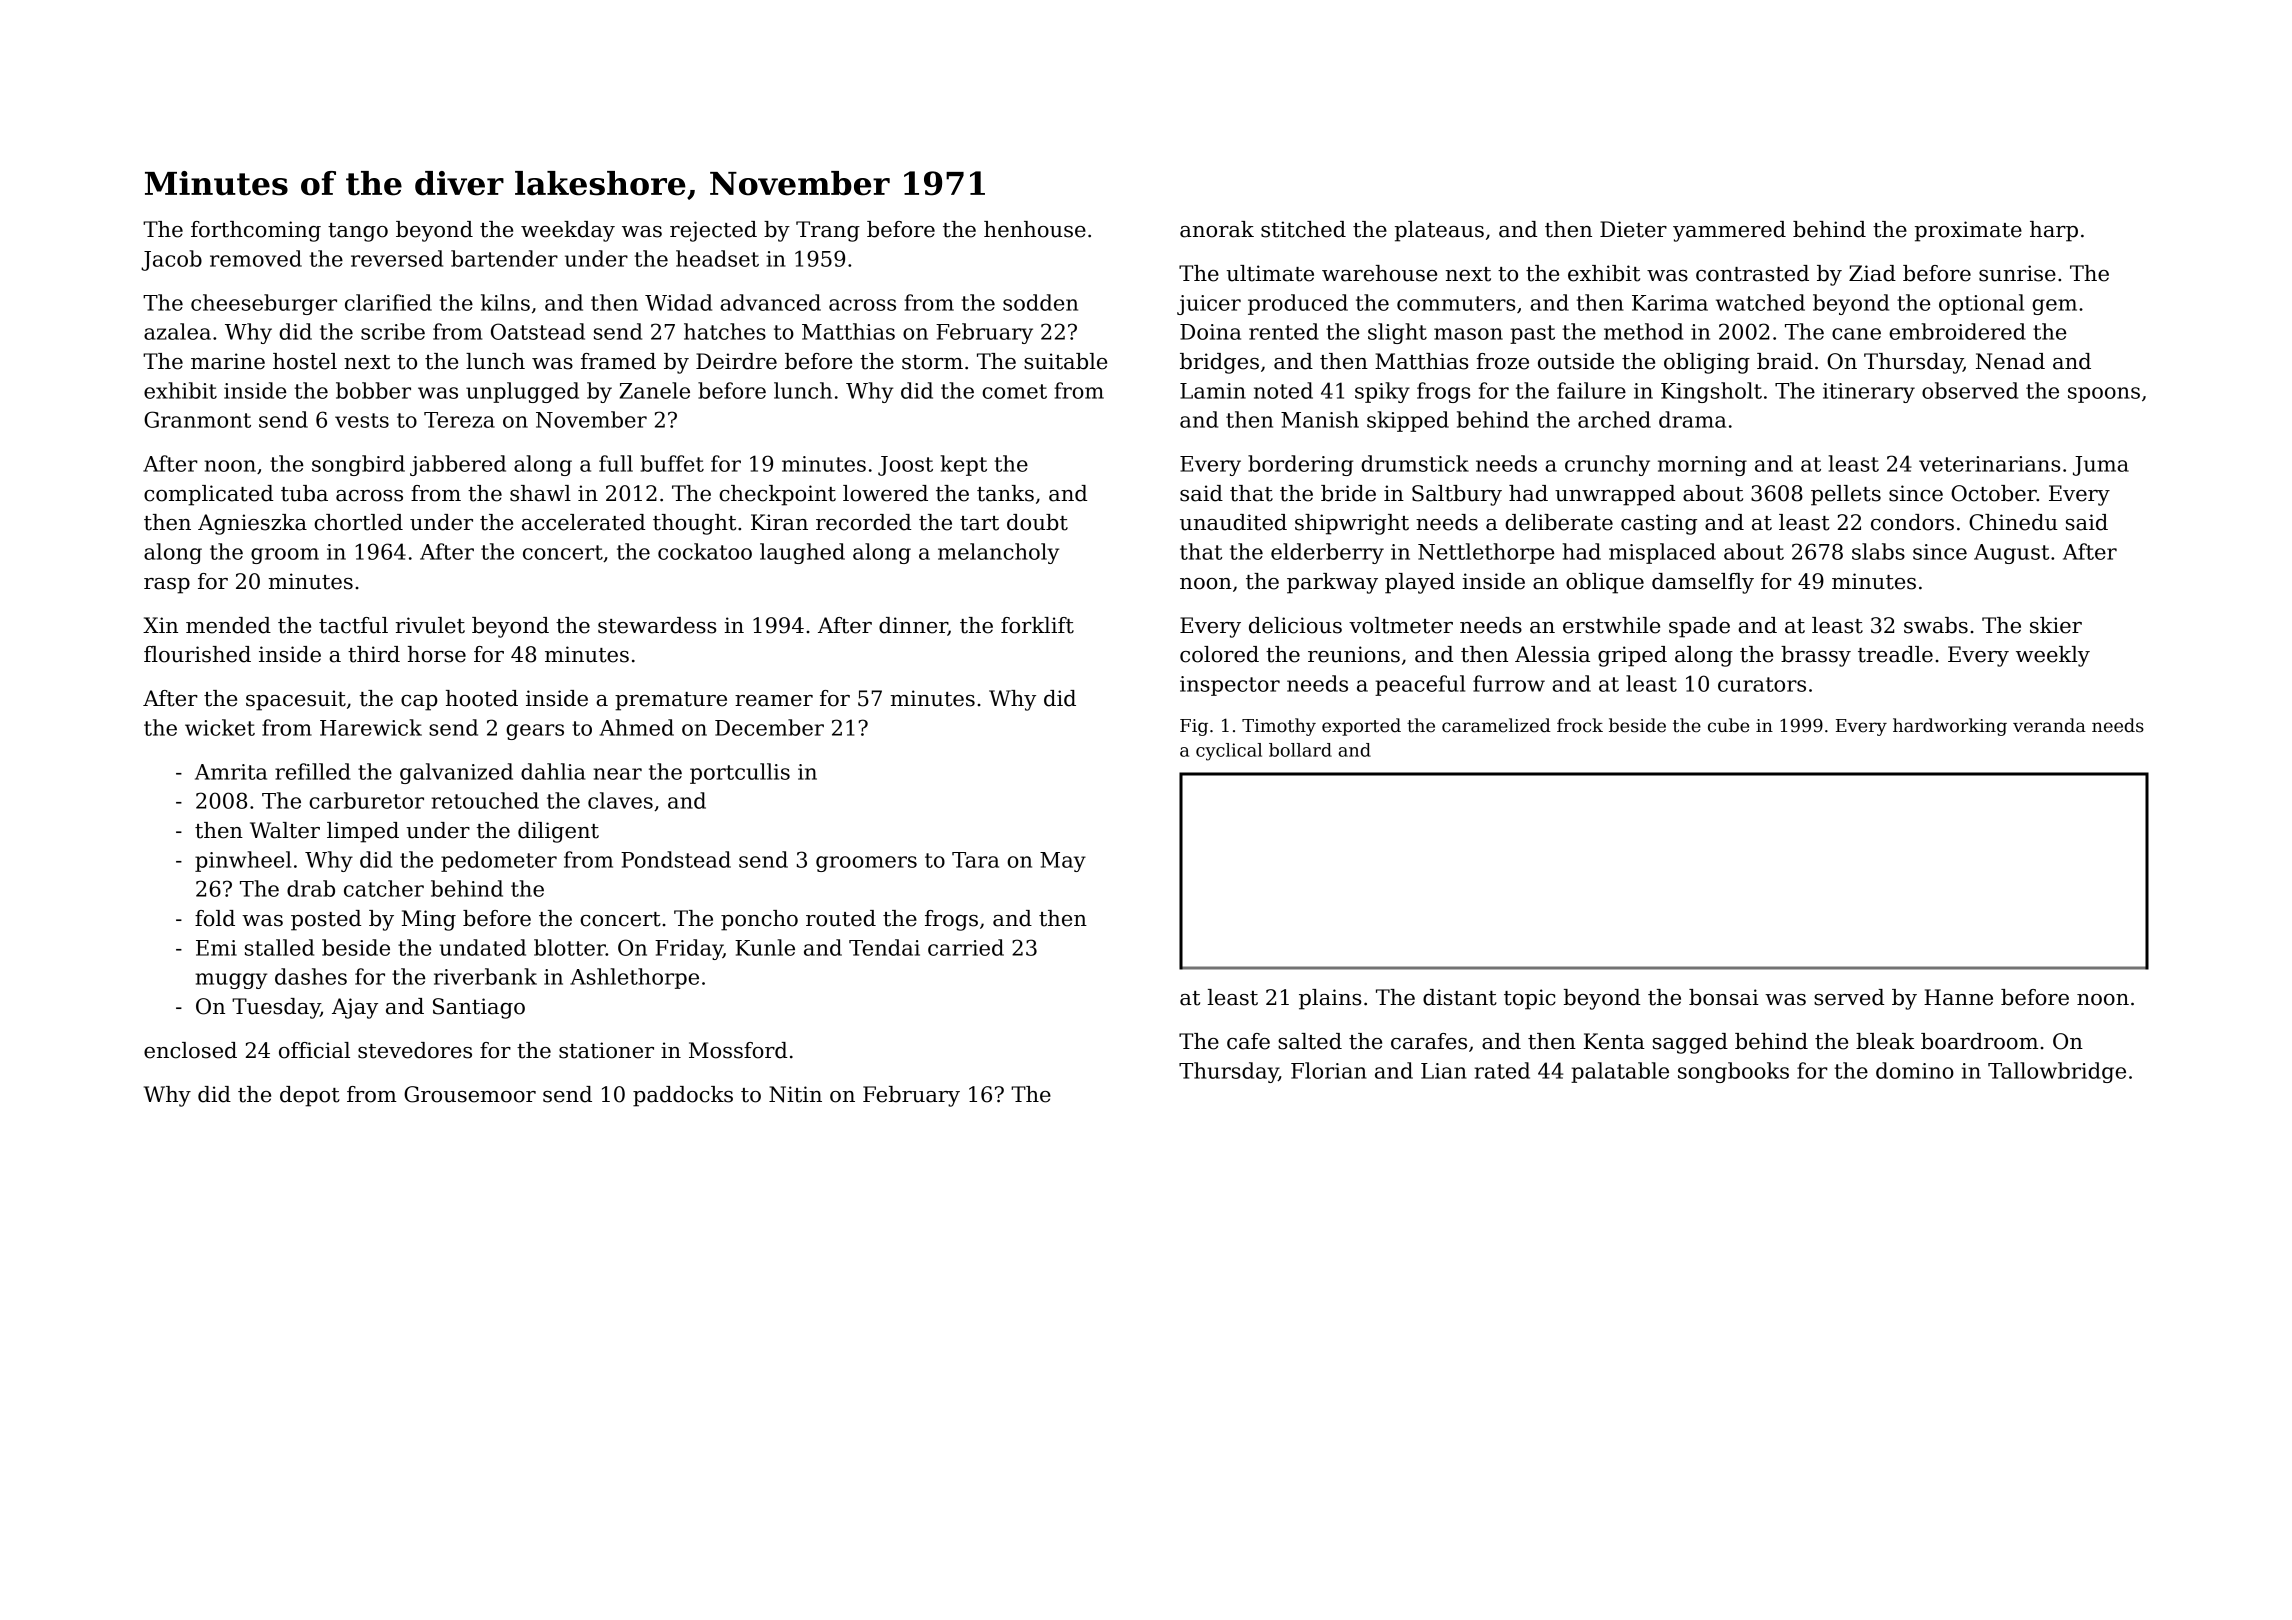 The width and height of the screenshot is (2292, 1620). I want to click on Agnieszka, so click(252, 524).
